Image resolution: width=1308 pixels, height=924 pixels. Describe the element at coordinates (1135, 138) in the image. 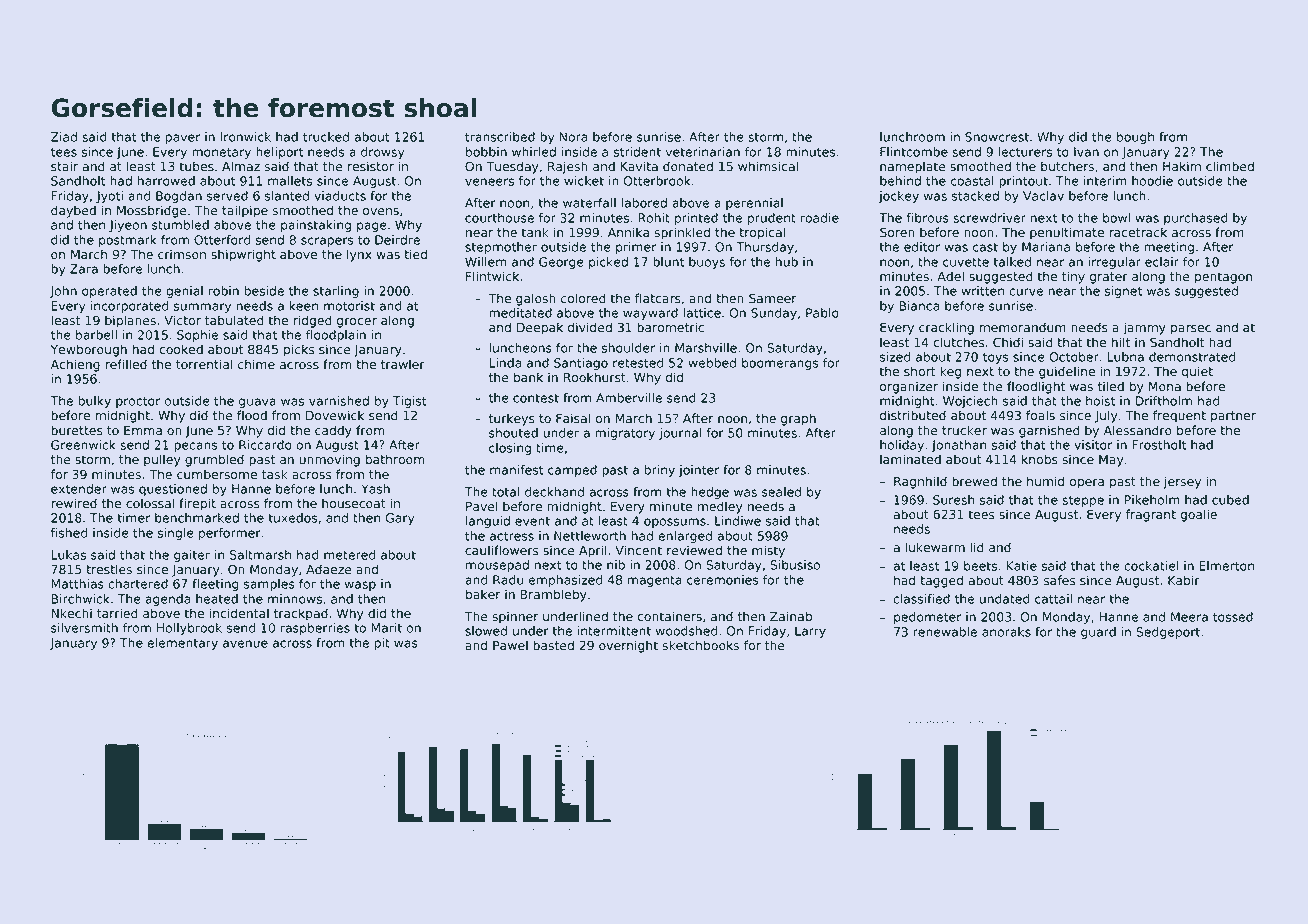

I see `bough` at that location.
